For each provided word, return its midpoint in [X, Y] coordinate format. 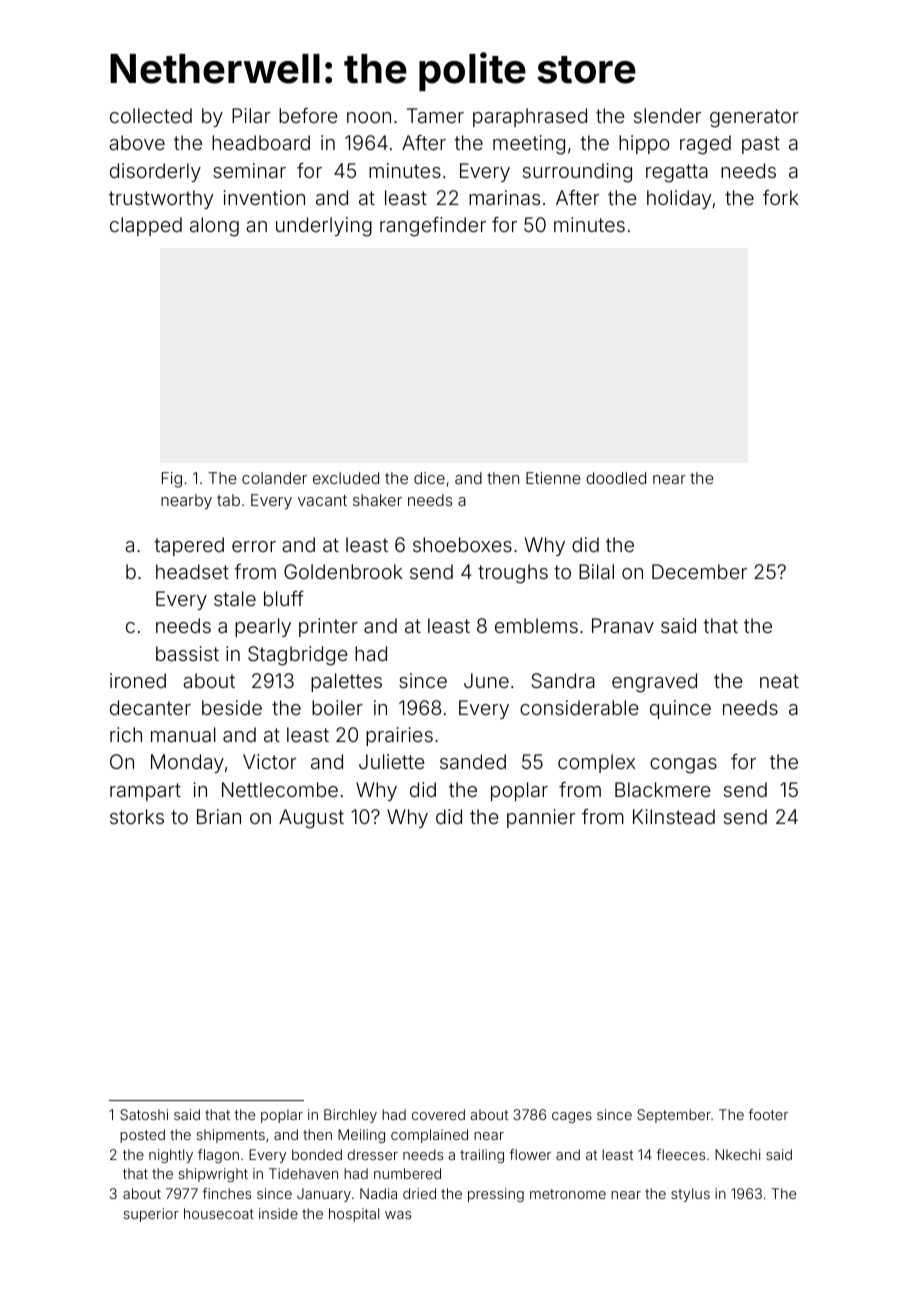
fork [781, 197]
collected [151, 115]
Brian [219, 816]
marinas [504, 197]
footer [768, 1114]
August [311, 819]
